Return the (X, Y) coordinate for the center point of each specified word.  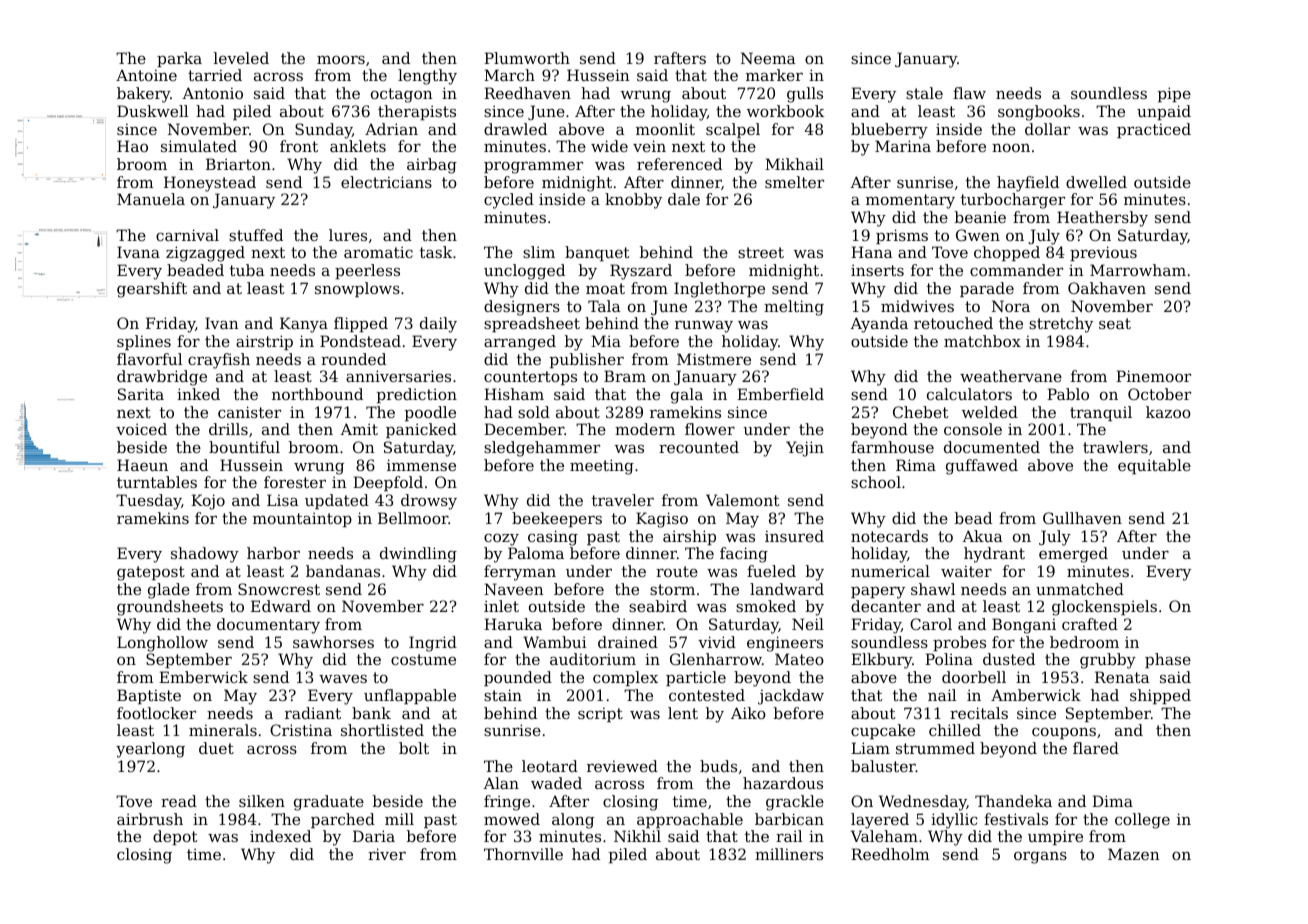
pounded (518, 678)
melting (794, 308)
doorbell (974, 677)
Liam (870, 748)
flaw (969, 93)
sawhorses (333, 642)
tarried (215, 75)
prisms (902, 236)
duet (216, 748)
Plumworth (527, 58)
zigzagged (205, 254)
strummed (935, 748)
